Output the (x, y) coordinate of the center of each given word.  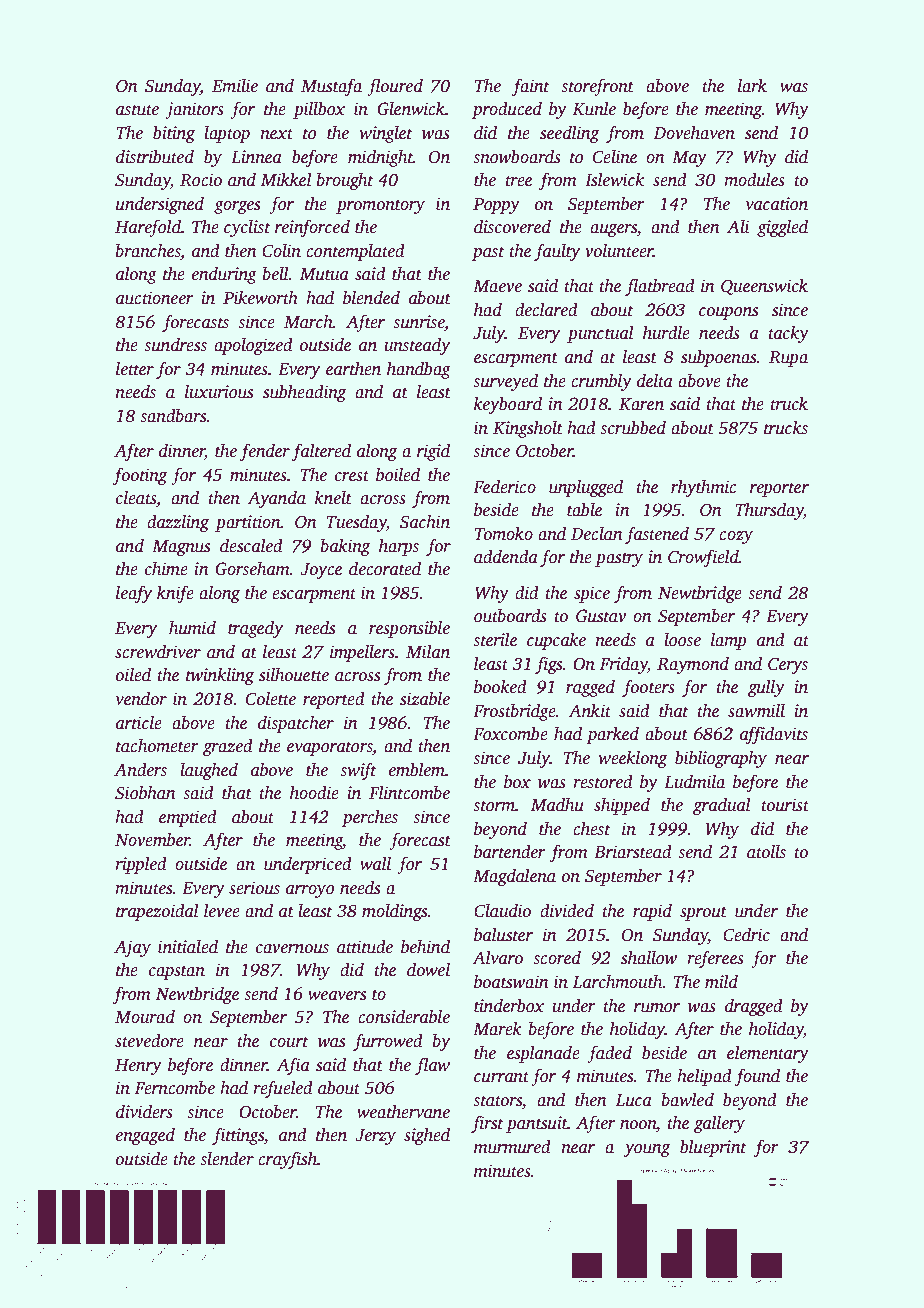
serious (254, 888)
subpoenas (718, 358)
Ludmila (694, 782)
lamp (729, 641)
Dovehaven (694, 133)
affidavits (774, 735)
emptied (188, 818)
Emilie (235, 86)
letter (135, 369)
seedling (569, 134)
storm (494, 806)
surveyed (505, 382)
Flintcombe (409, 793)
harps (399, 547)
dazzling (178, 523)
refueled (283, 1089)
